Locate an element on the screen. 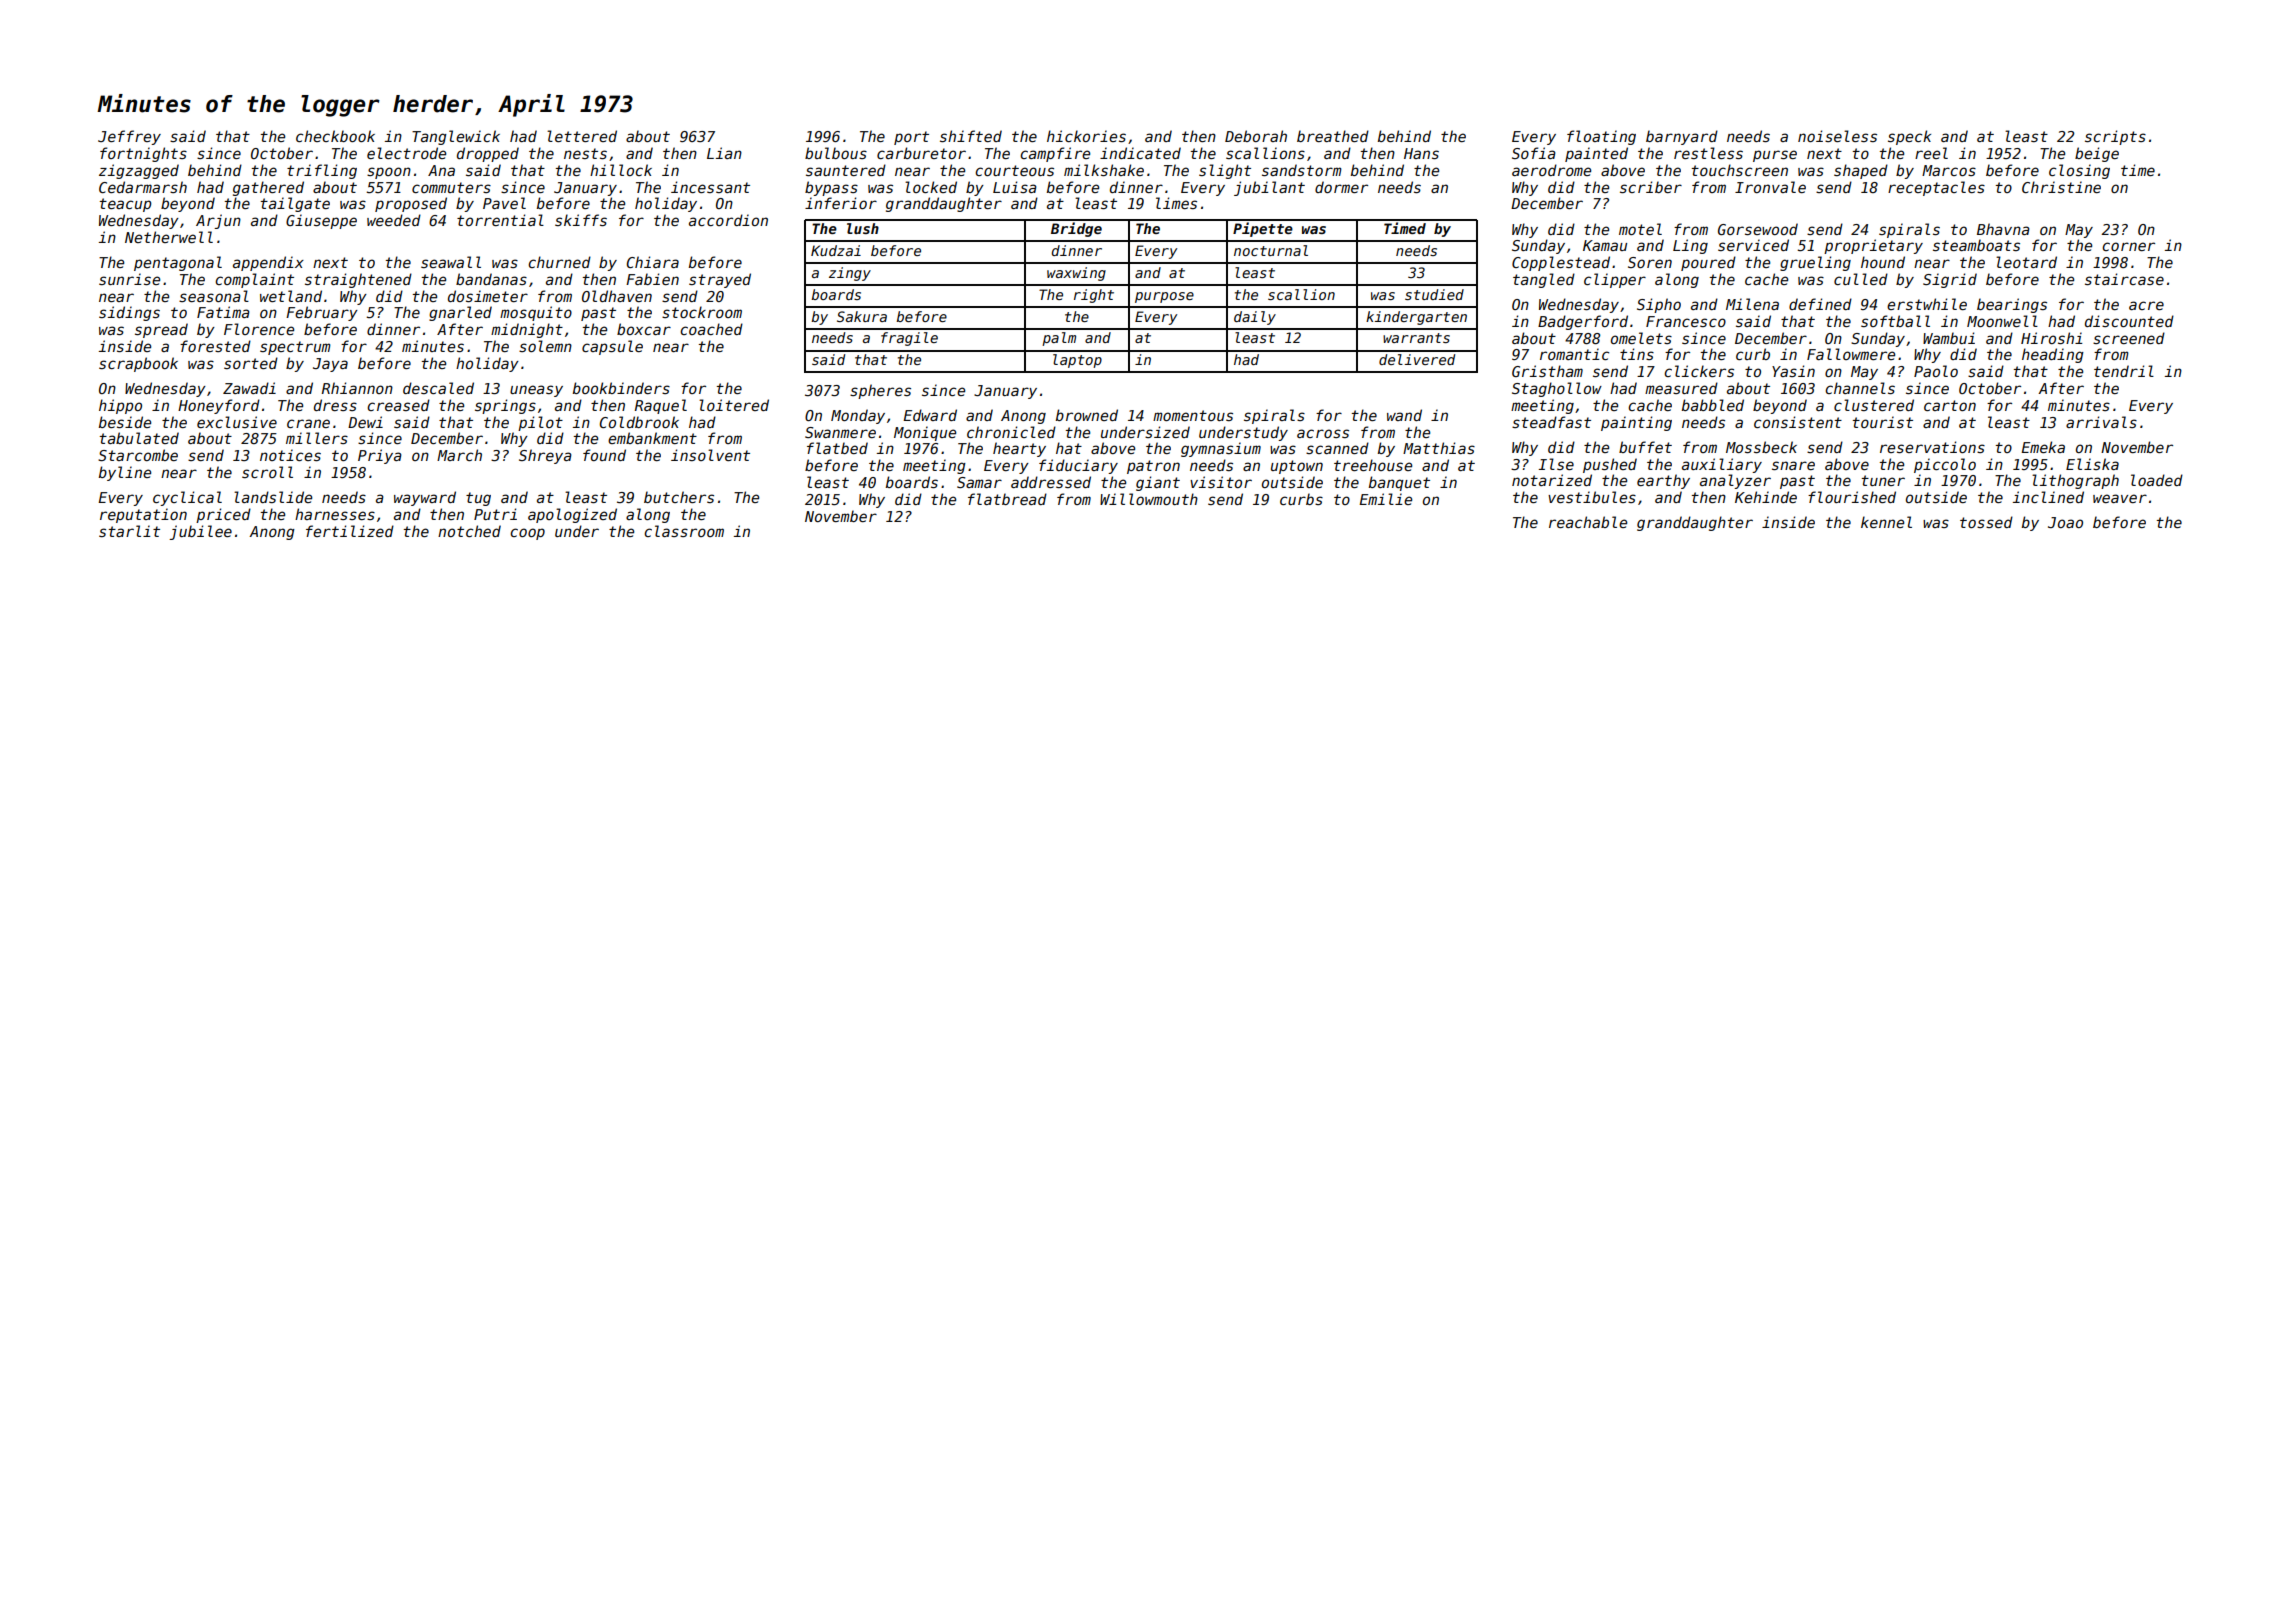  Raquel is located at coordinates (661, 406).
